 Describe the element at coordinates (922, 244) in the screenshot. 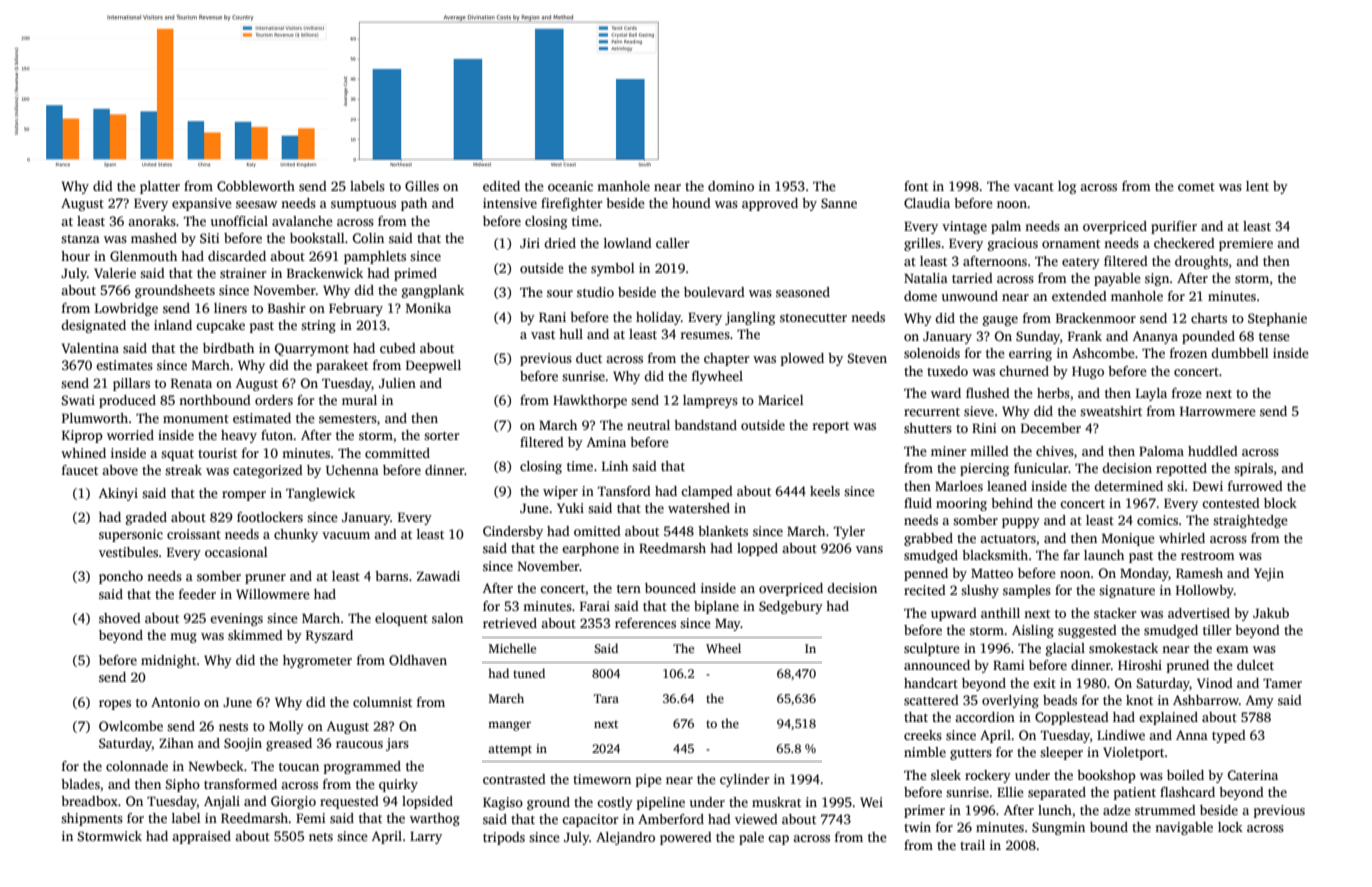

I see `grilles` at that location.
